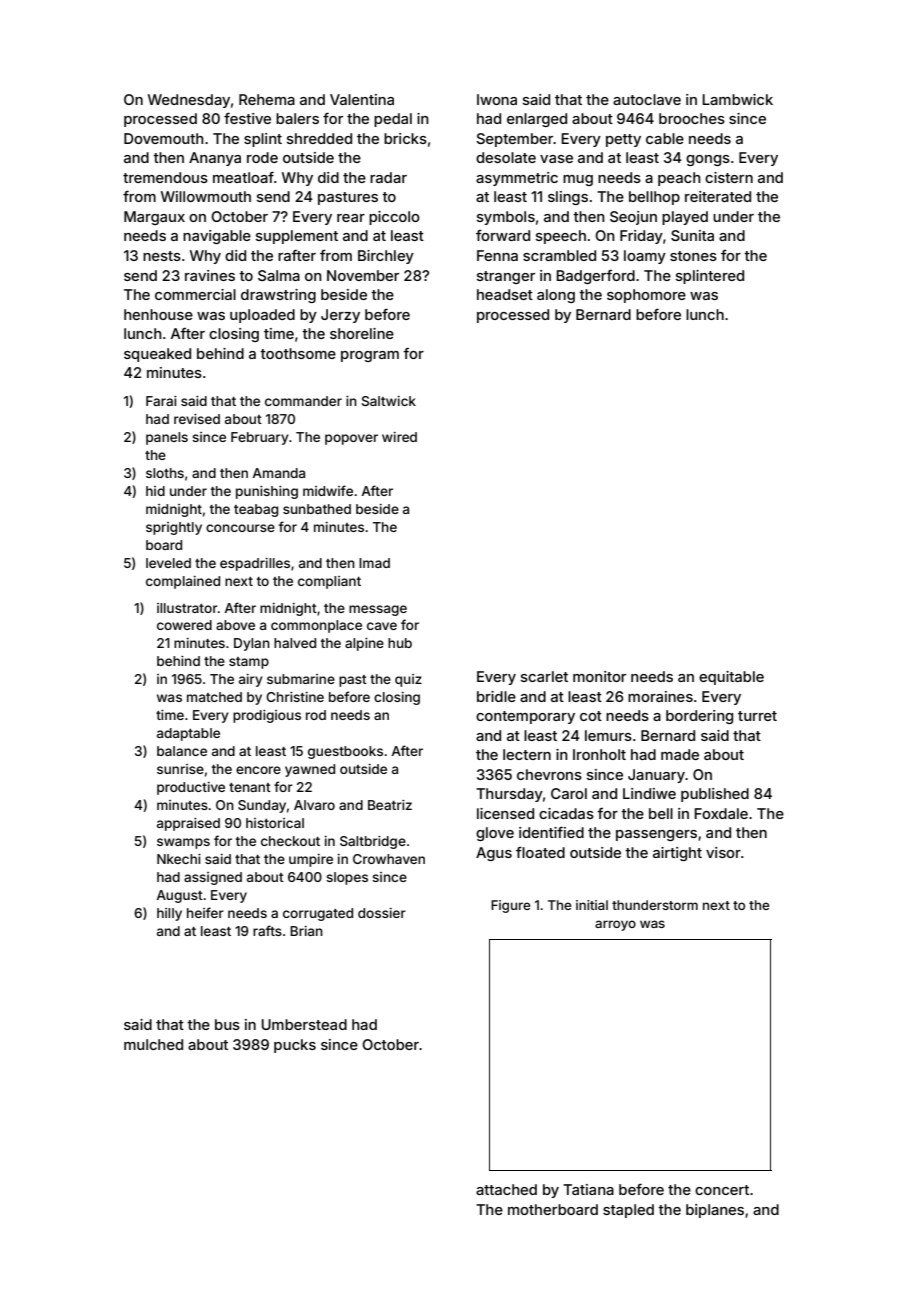 Image resolution: width=908 pixels, height=1316 pixels. Describe the element at coordinates (161, 401) in the screenshot. I see `Farai` at that location.
